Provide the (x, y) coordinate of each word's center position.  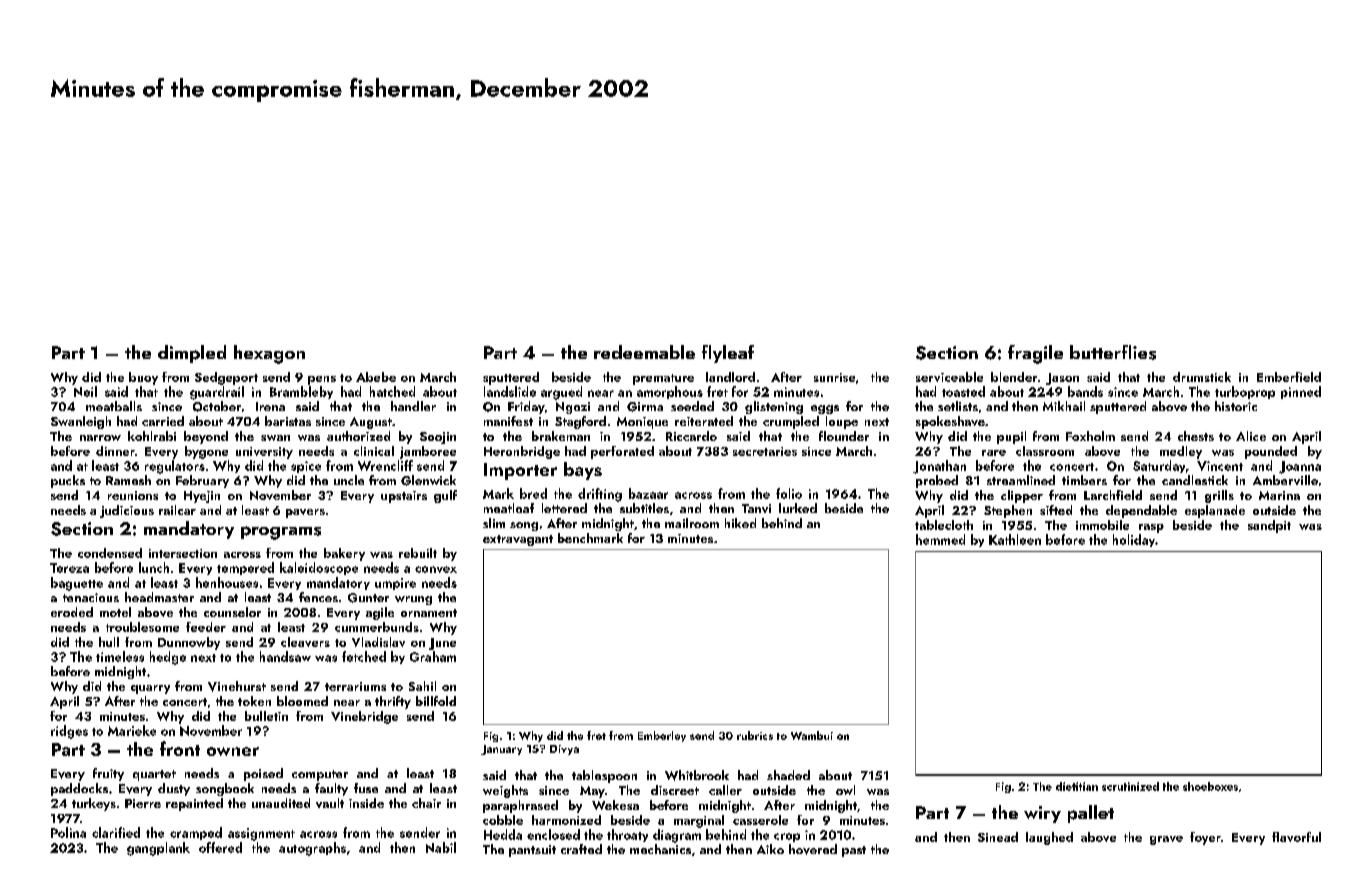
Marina (1279, 495)
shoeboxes (1210, 786)
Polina (68, 832)
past (854, 851)
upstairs (404, 497)
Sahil (422, 686)
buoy (143, 378)
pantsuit (532, 851)
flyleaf (728, 354)
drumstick (1202, 377)
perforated (622, 452)
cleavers (305, 642)
